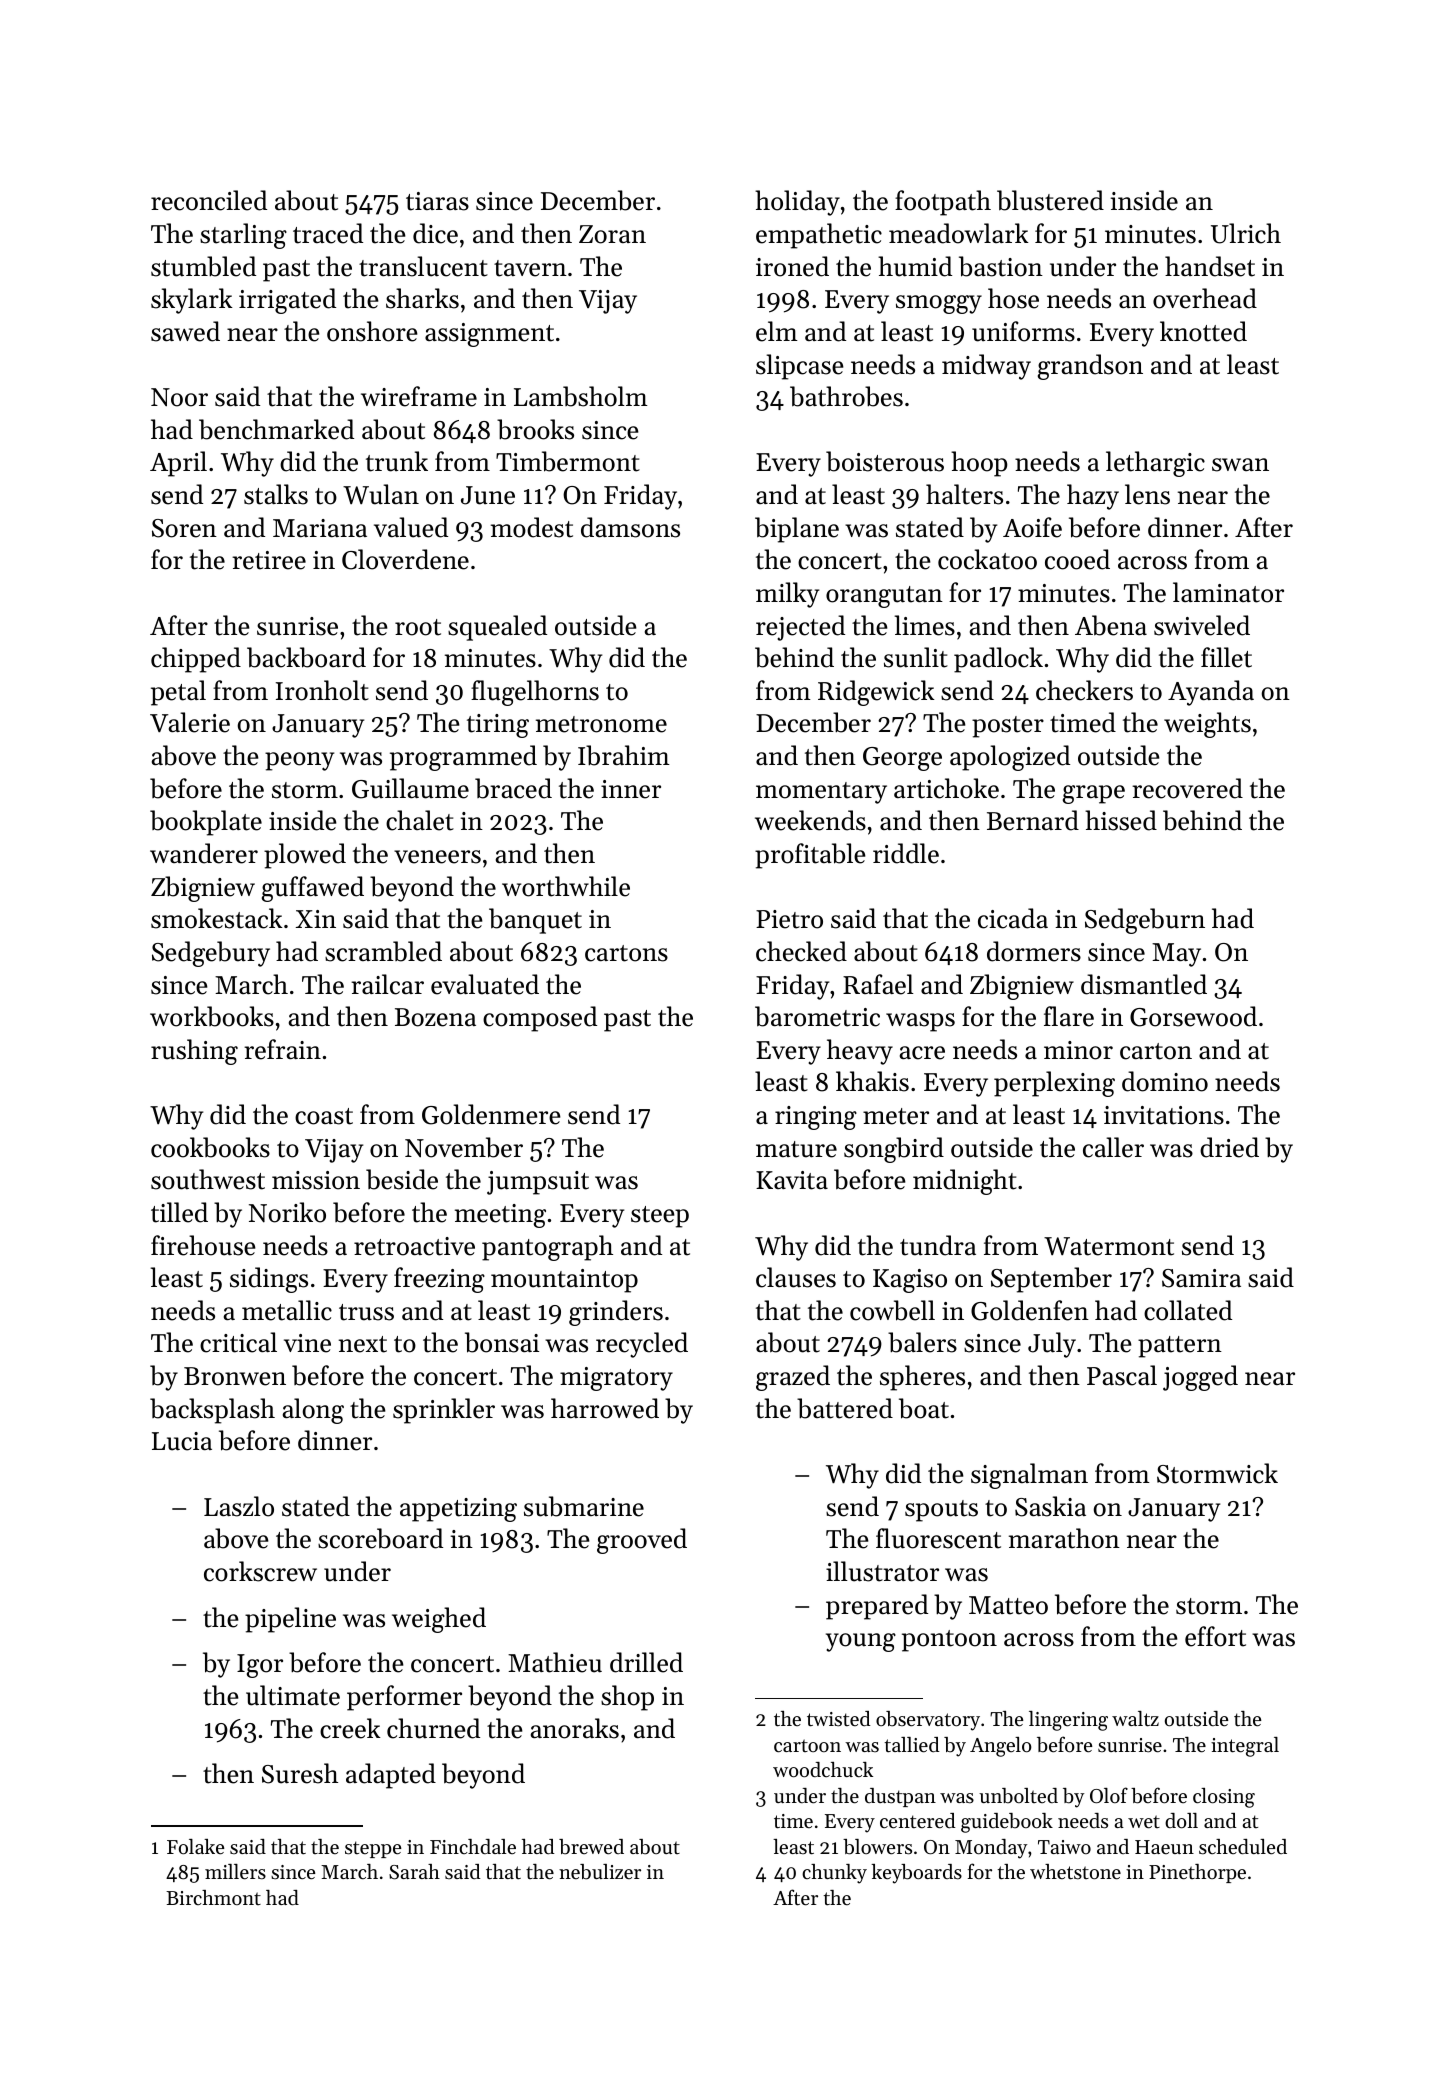  I want to click on profitable, so click(810, 856).
